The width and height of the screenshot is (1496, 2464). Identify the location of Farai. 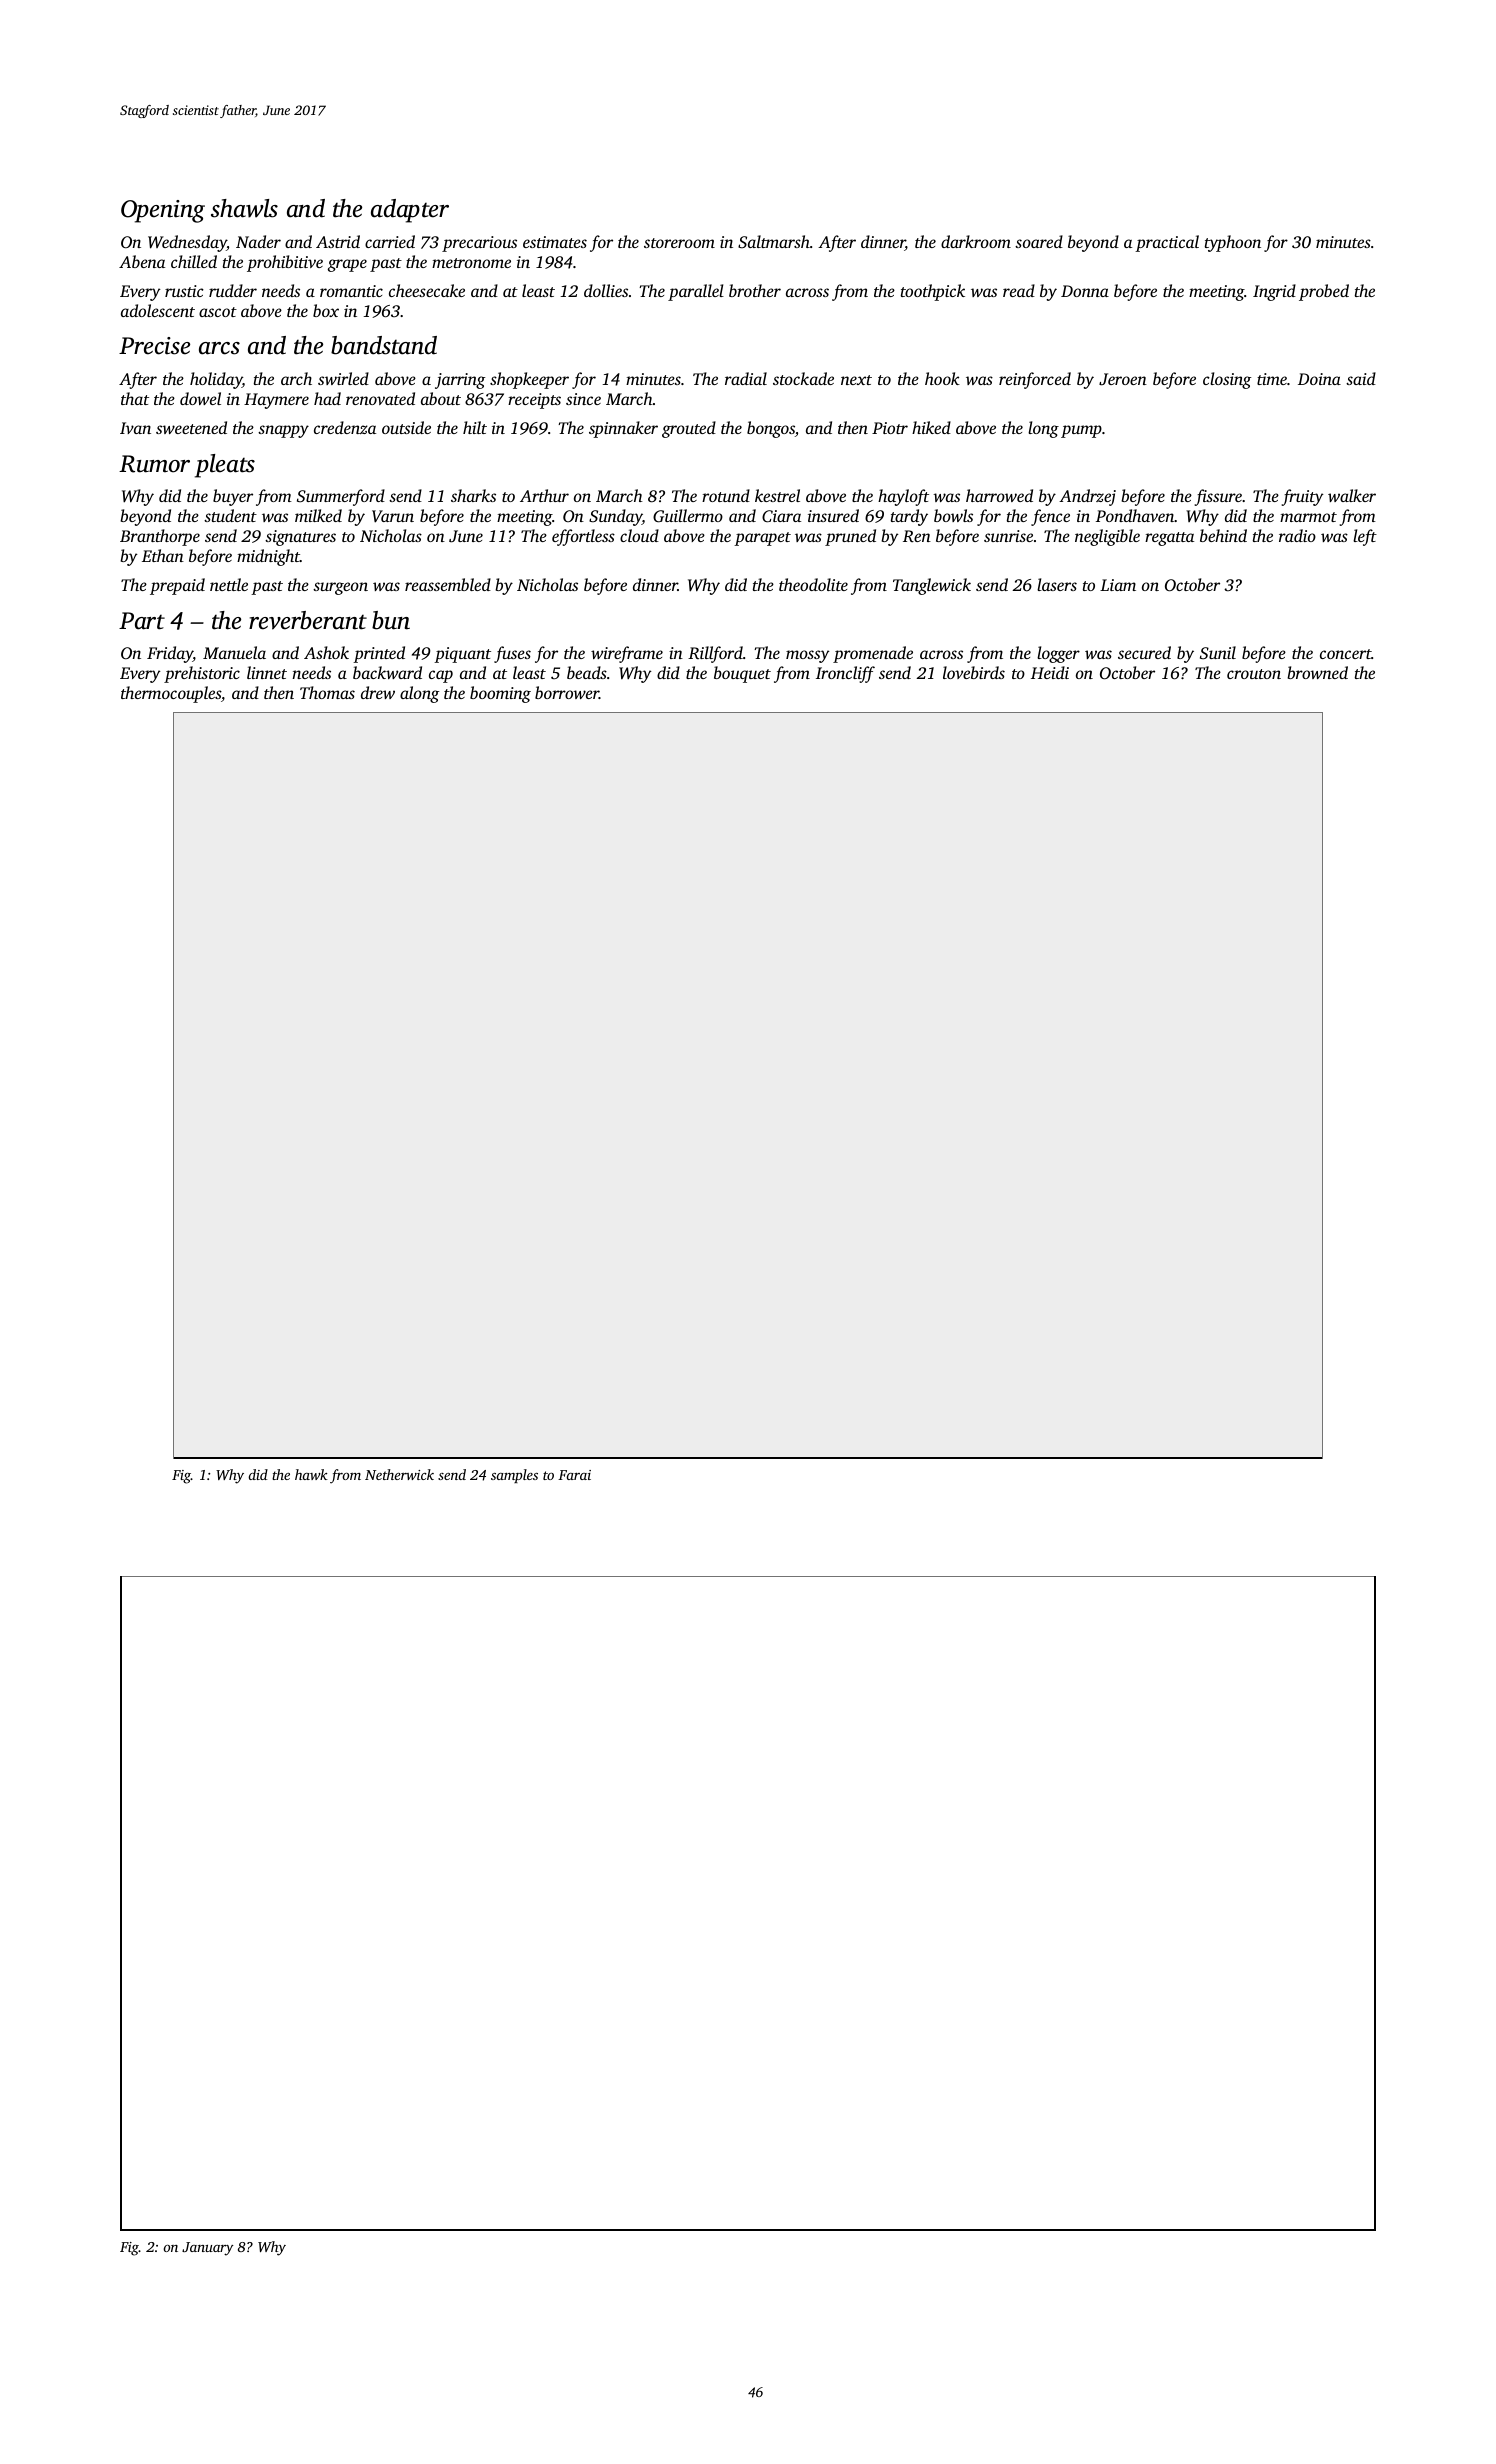
(574, 1475).
